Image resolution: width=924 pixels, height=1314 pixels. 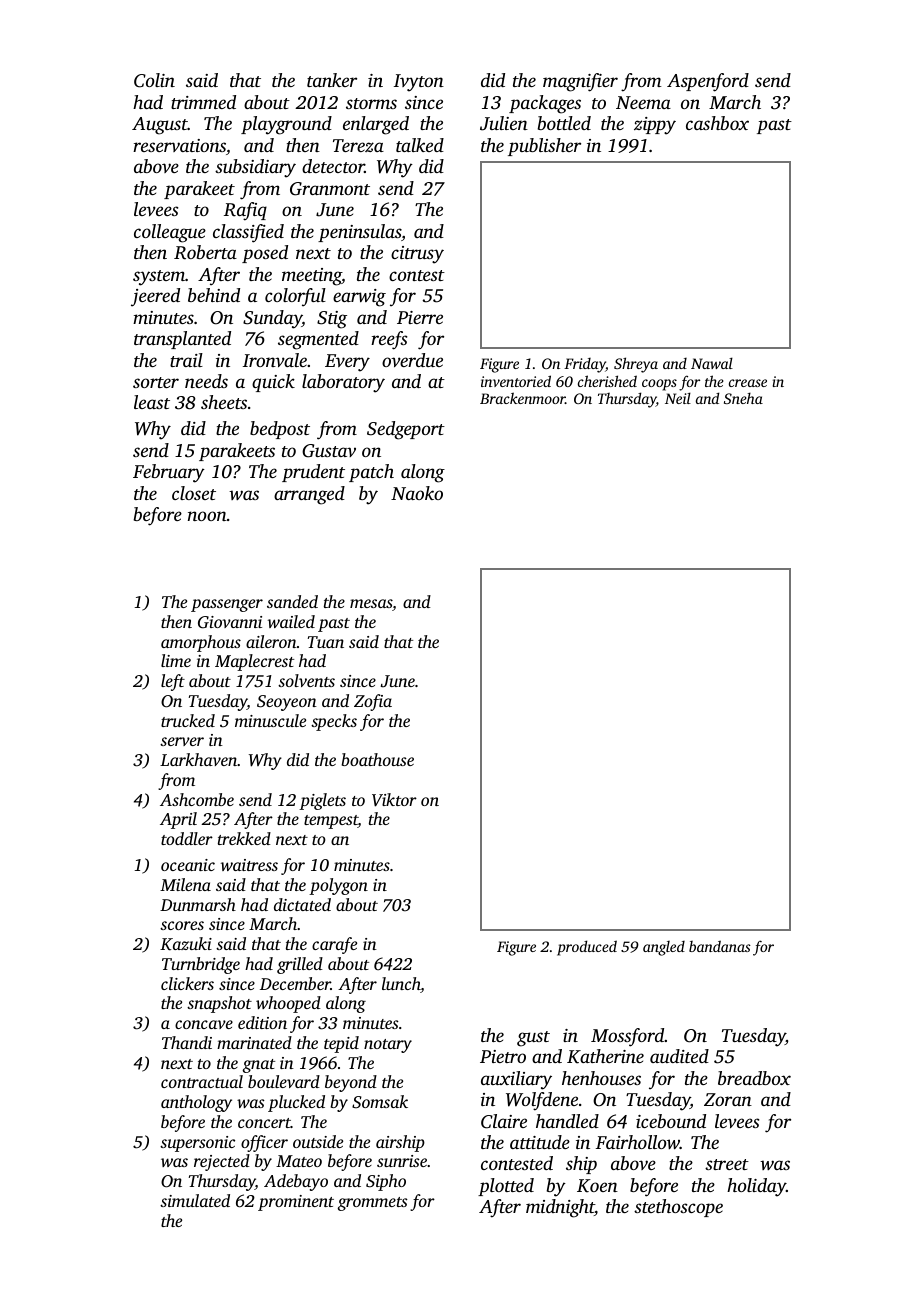 I want to click on tepid, so click(x=341, y=1044).
